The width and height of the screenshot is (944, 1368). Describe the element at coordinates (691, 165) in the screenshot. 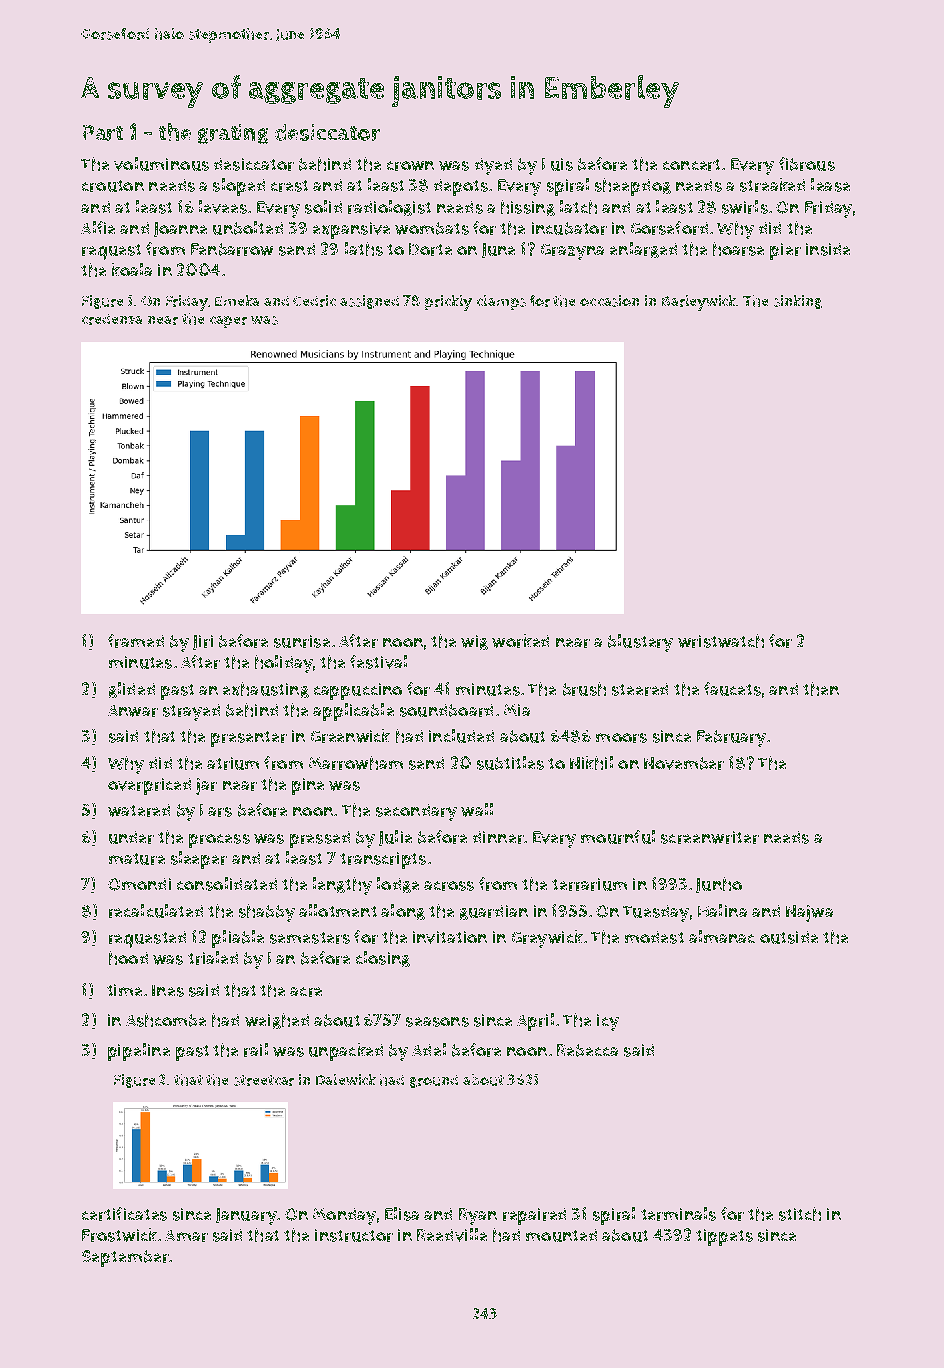

I see `concert` at that location.
